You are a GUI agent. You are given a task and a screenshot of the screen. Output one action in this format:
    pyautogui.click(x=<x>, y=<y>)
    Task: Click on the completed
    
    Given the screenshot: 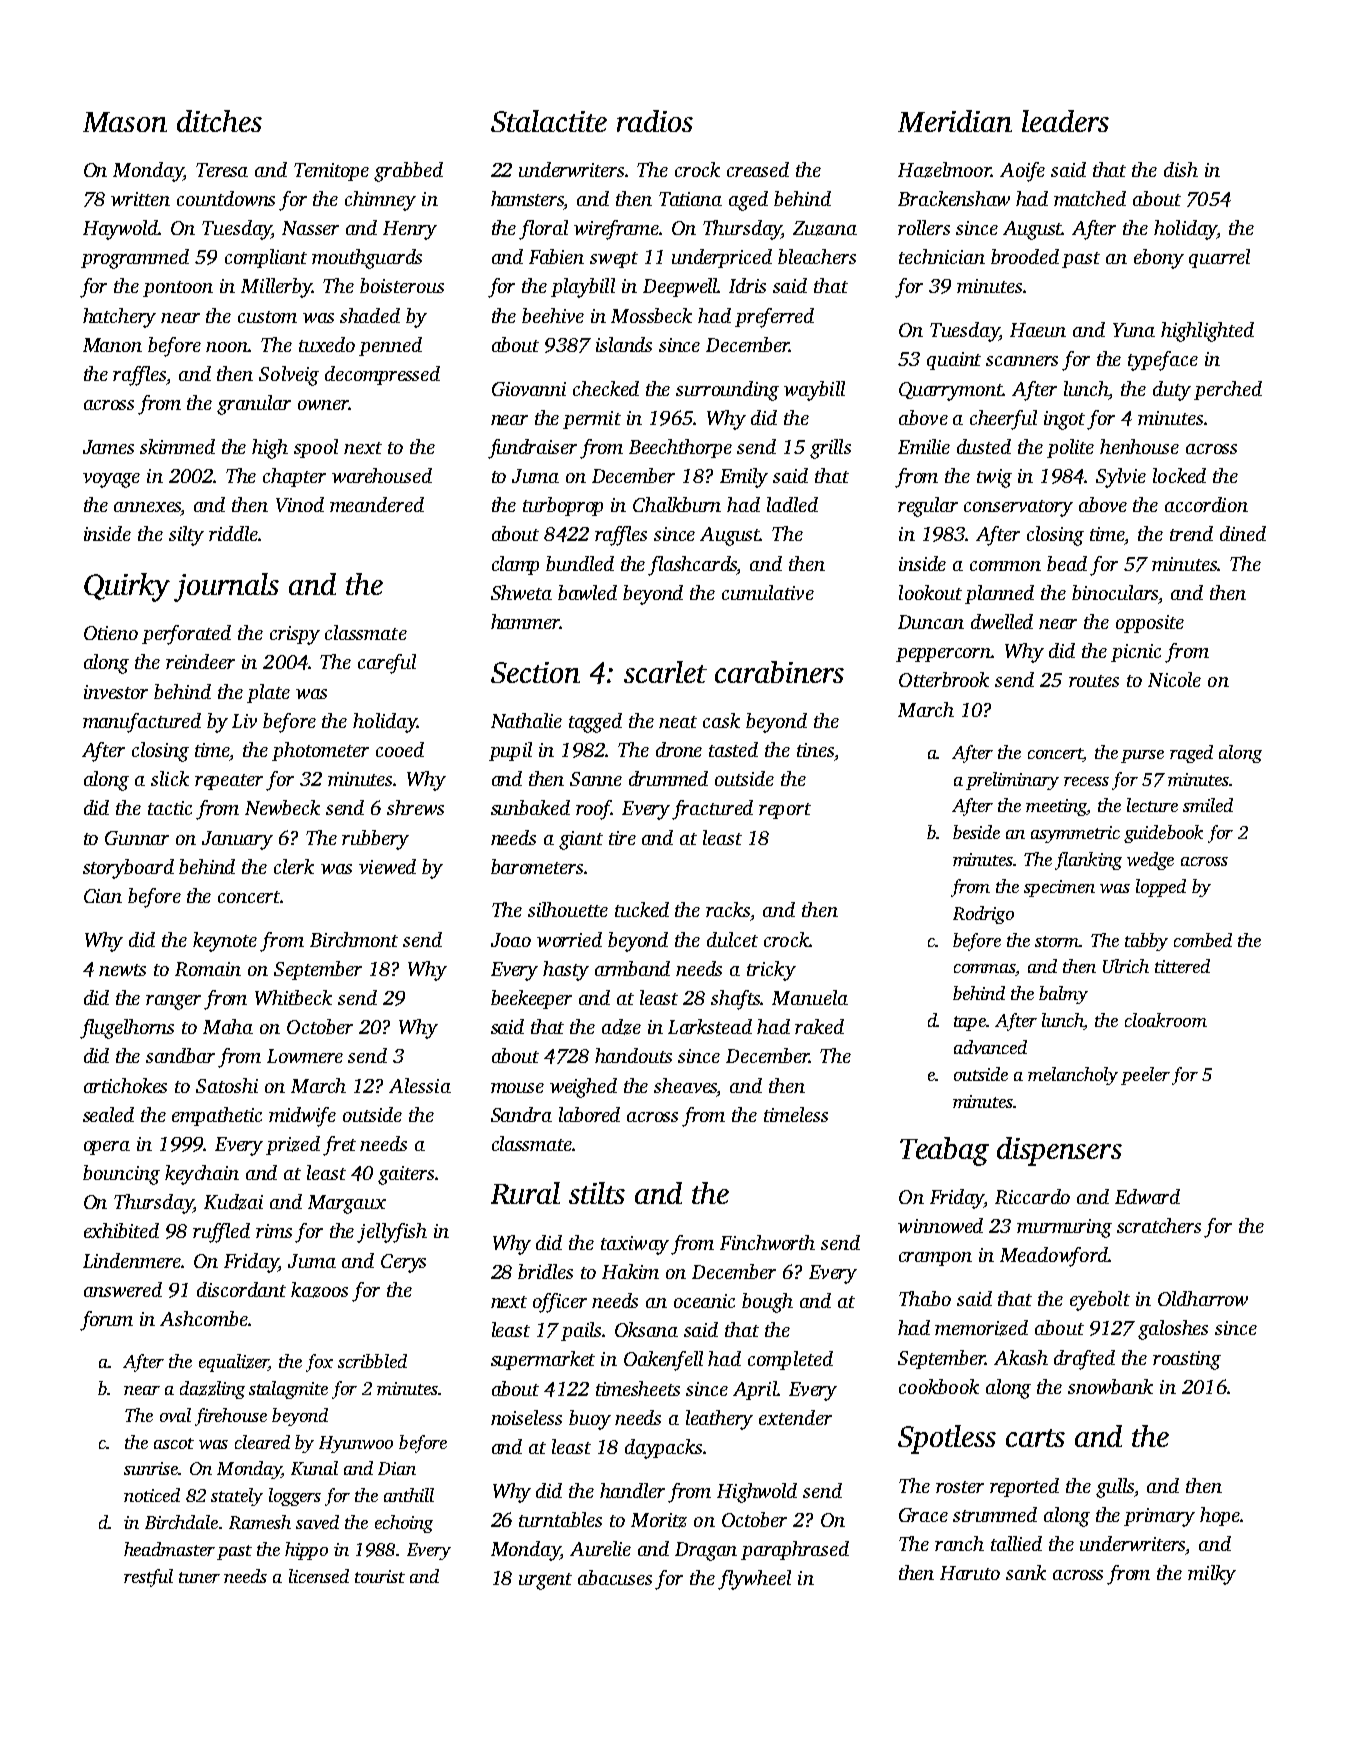 What is the action you would take?
    pyautogui.click(x=790, y=1360)
